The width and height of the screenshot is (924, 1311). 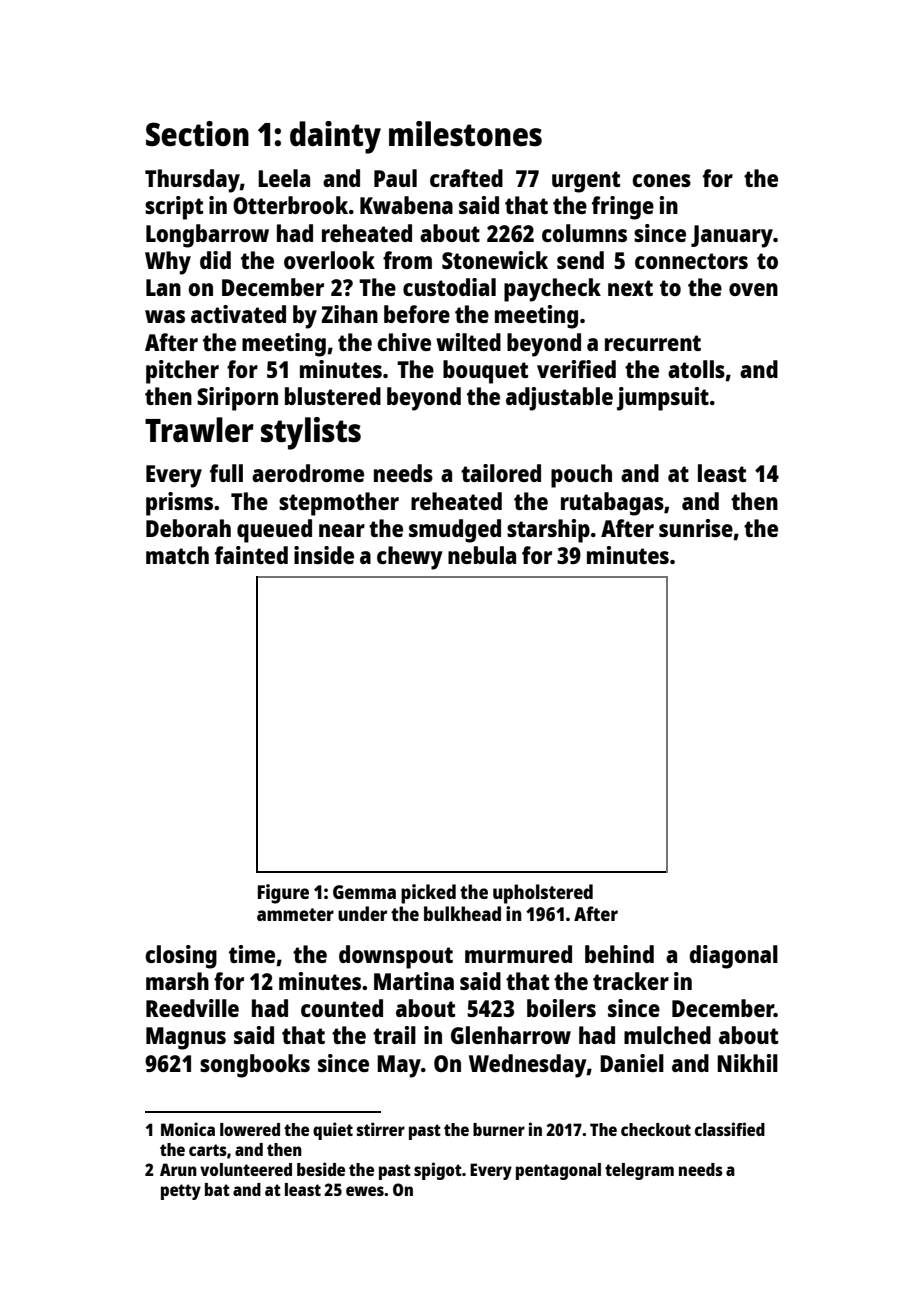 I want to click on urgent, so click(x=586, y=182).
